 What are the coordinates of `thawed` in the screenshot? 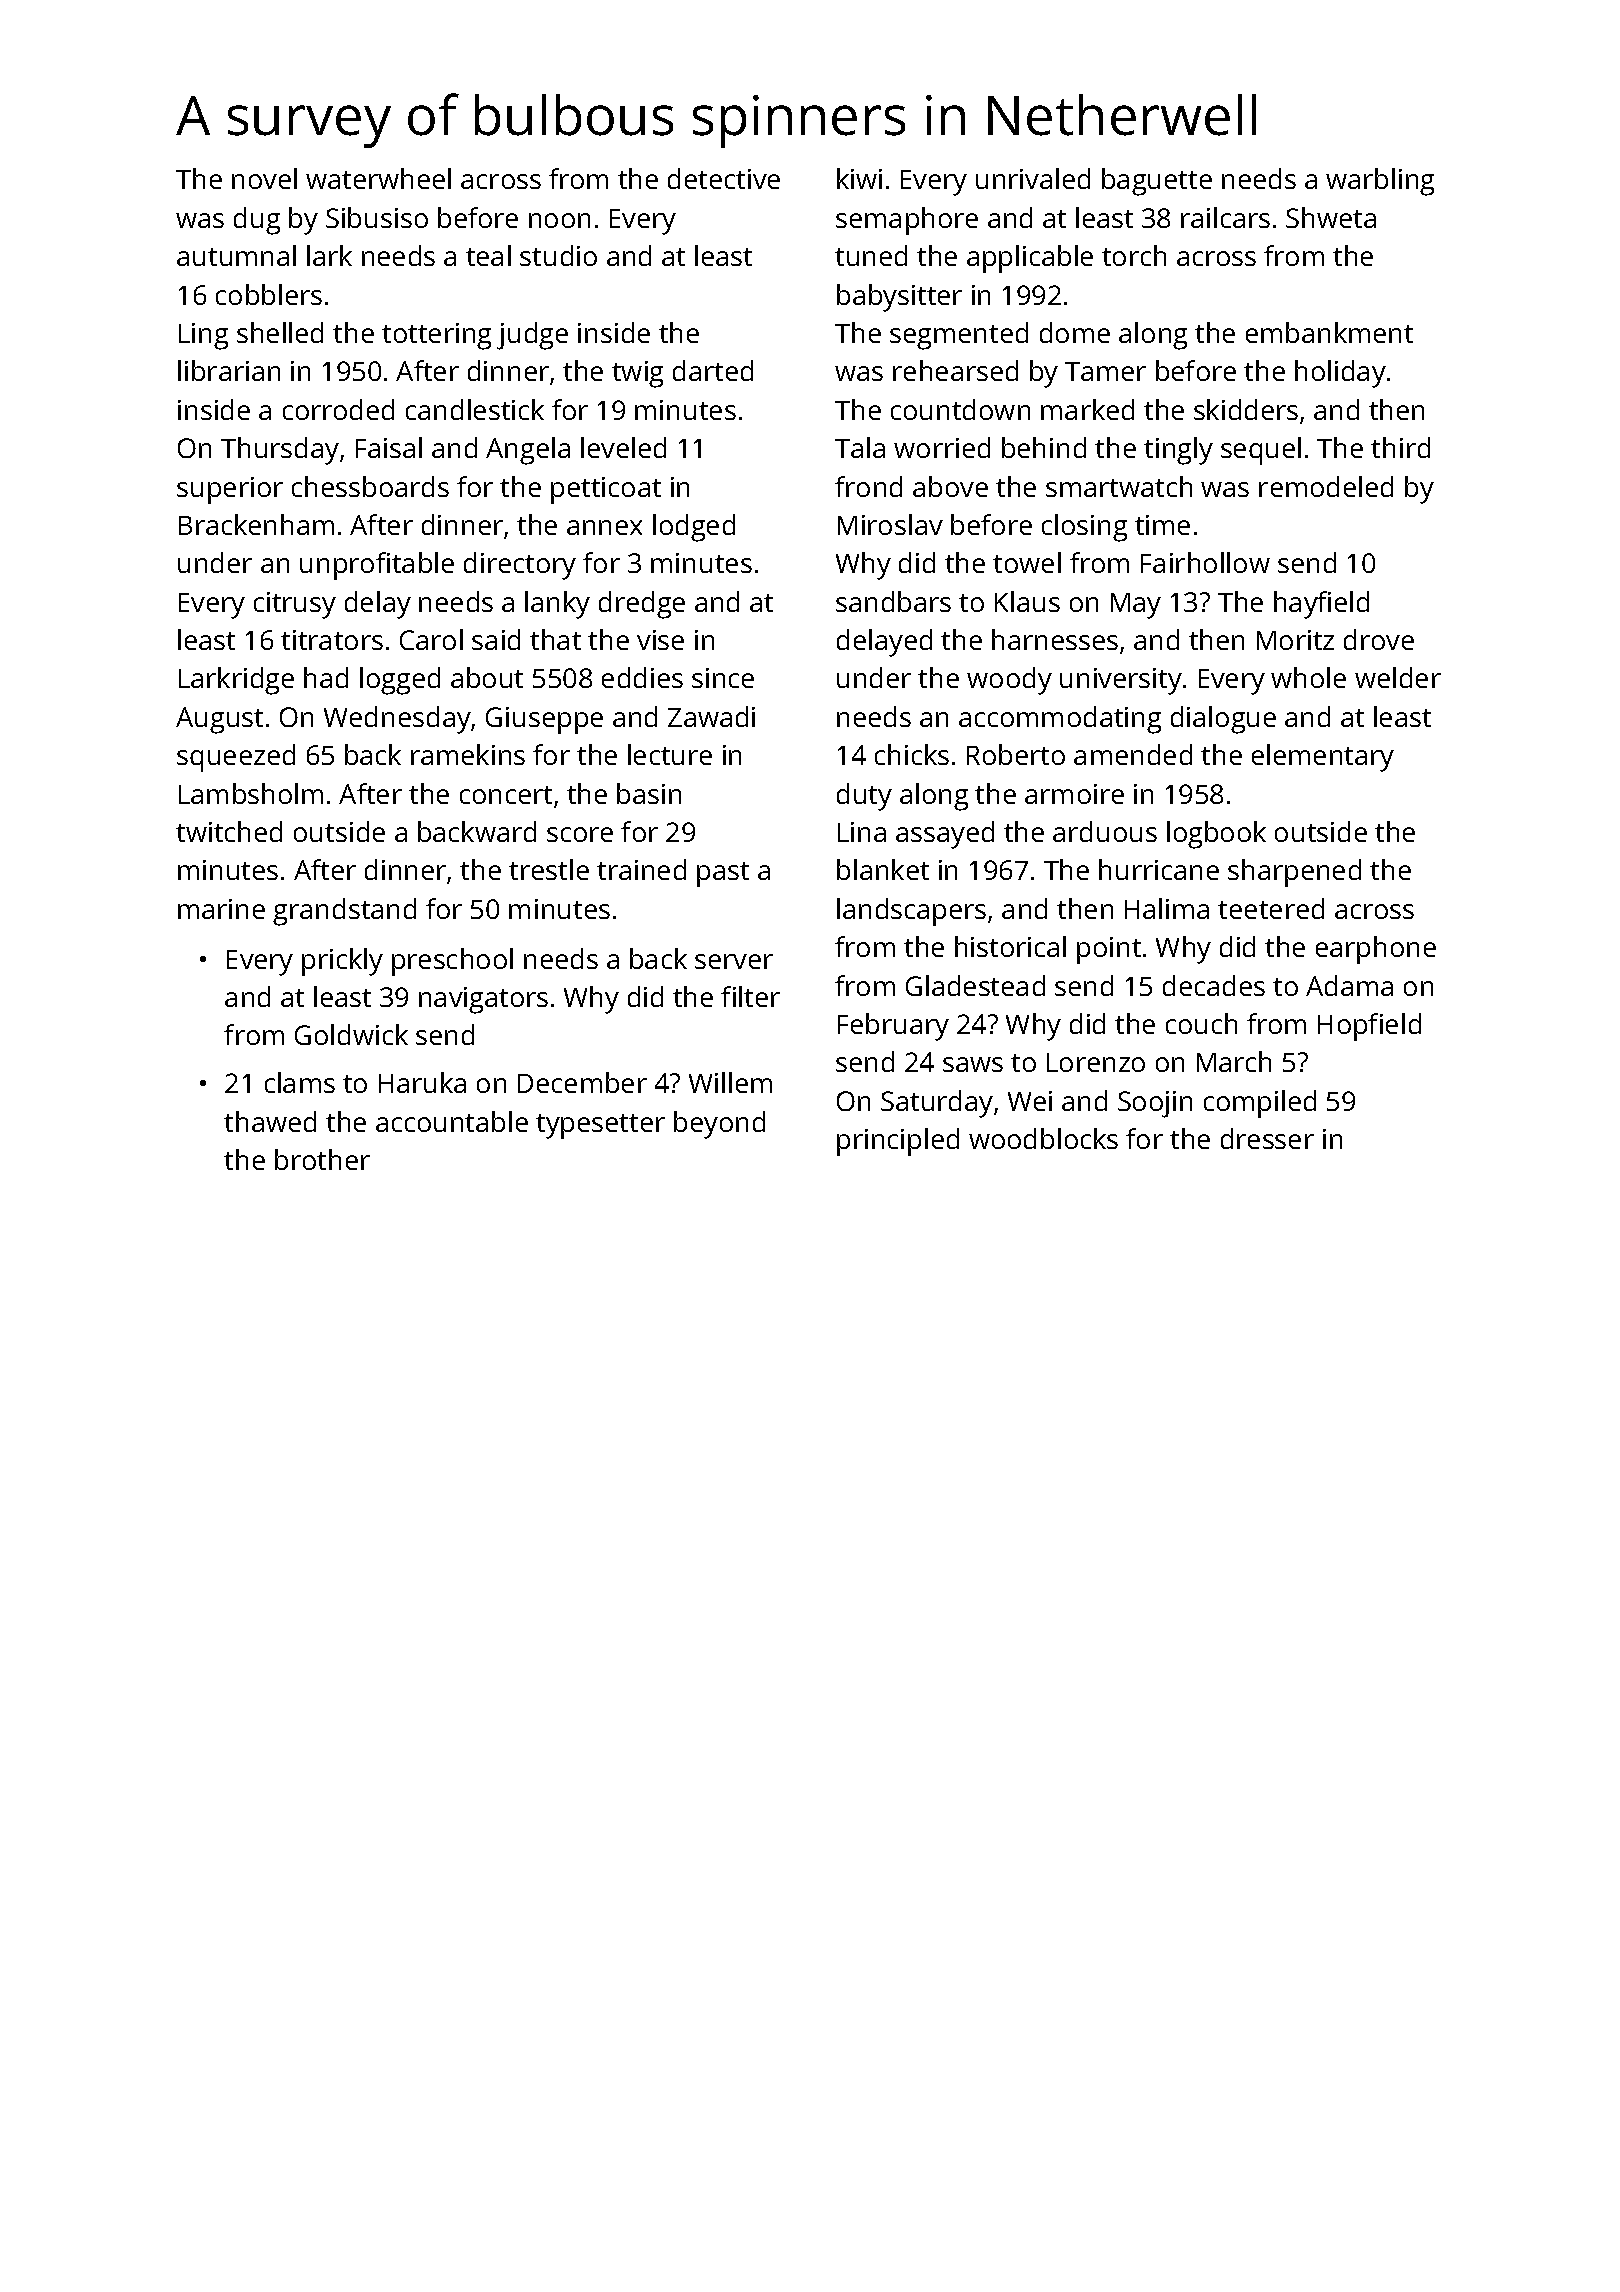 It's located at (270, 1121).
